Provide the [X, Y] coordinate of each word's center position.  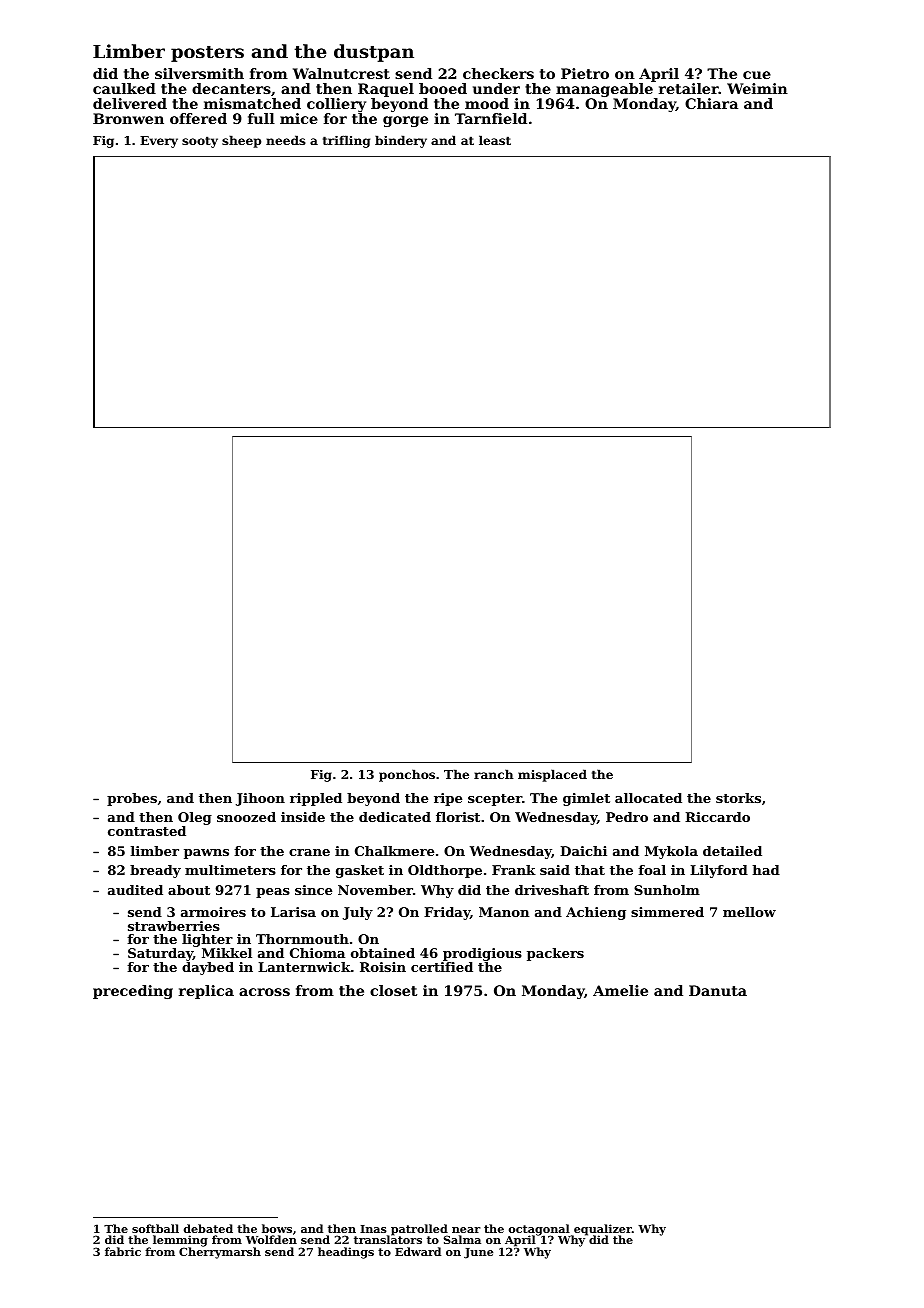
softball [155, 1228]
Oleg [195, 818]
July [358, 913]
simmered [667, 912]
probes [132, 799]
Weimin [757, 88]
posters [207, 54]
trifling [346, 141]
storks [738, 798]
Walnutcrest [341, 73]
